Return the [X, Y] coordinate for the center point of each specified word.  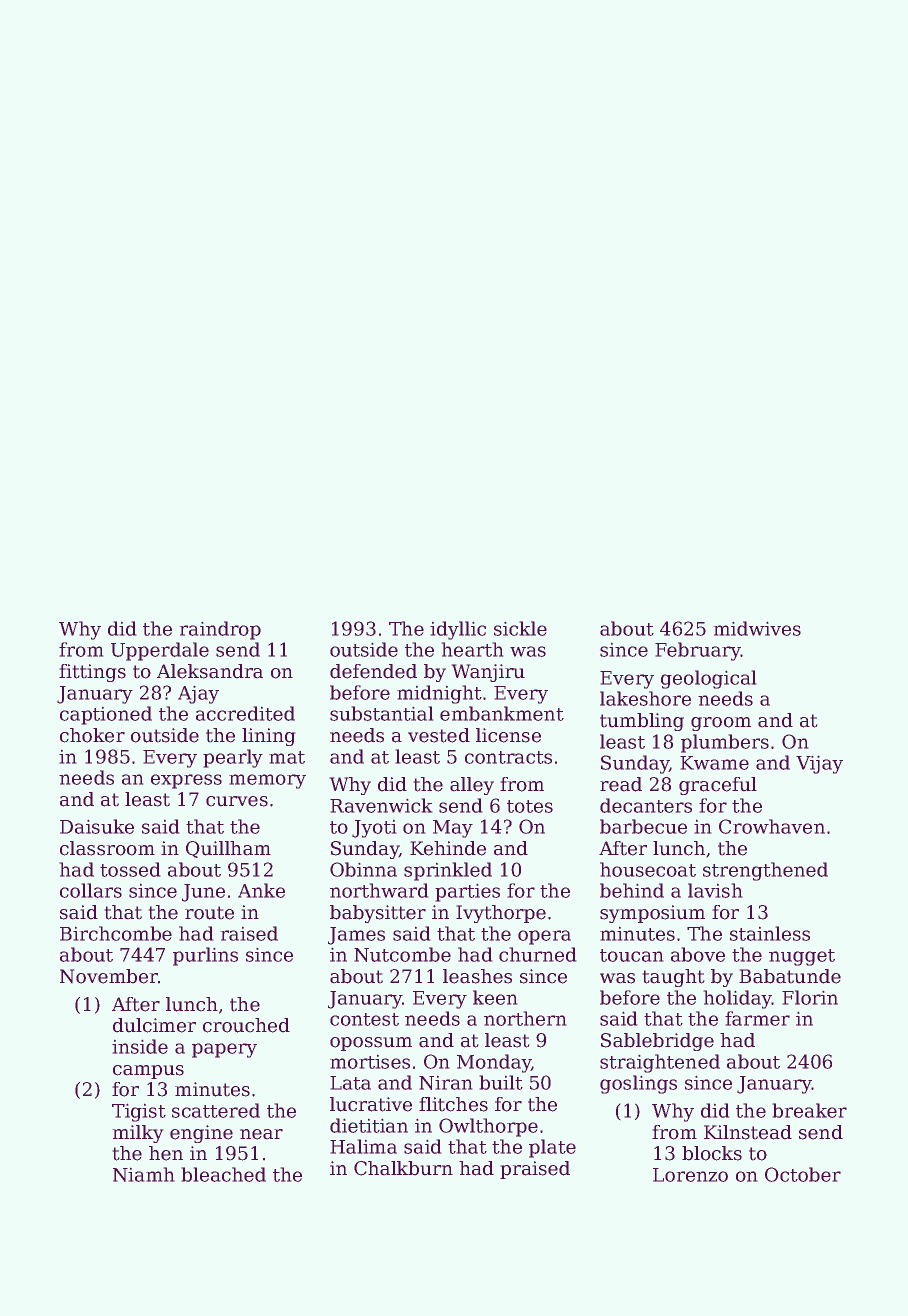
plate [552, 1148]
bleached [224, 1174]
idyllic [458, 630]
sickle [520, 628]
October [803, 1174]
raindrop [220, 630]
